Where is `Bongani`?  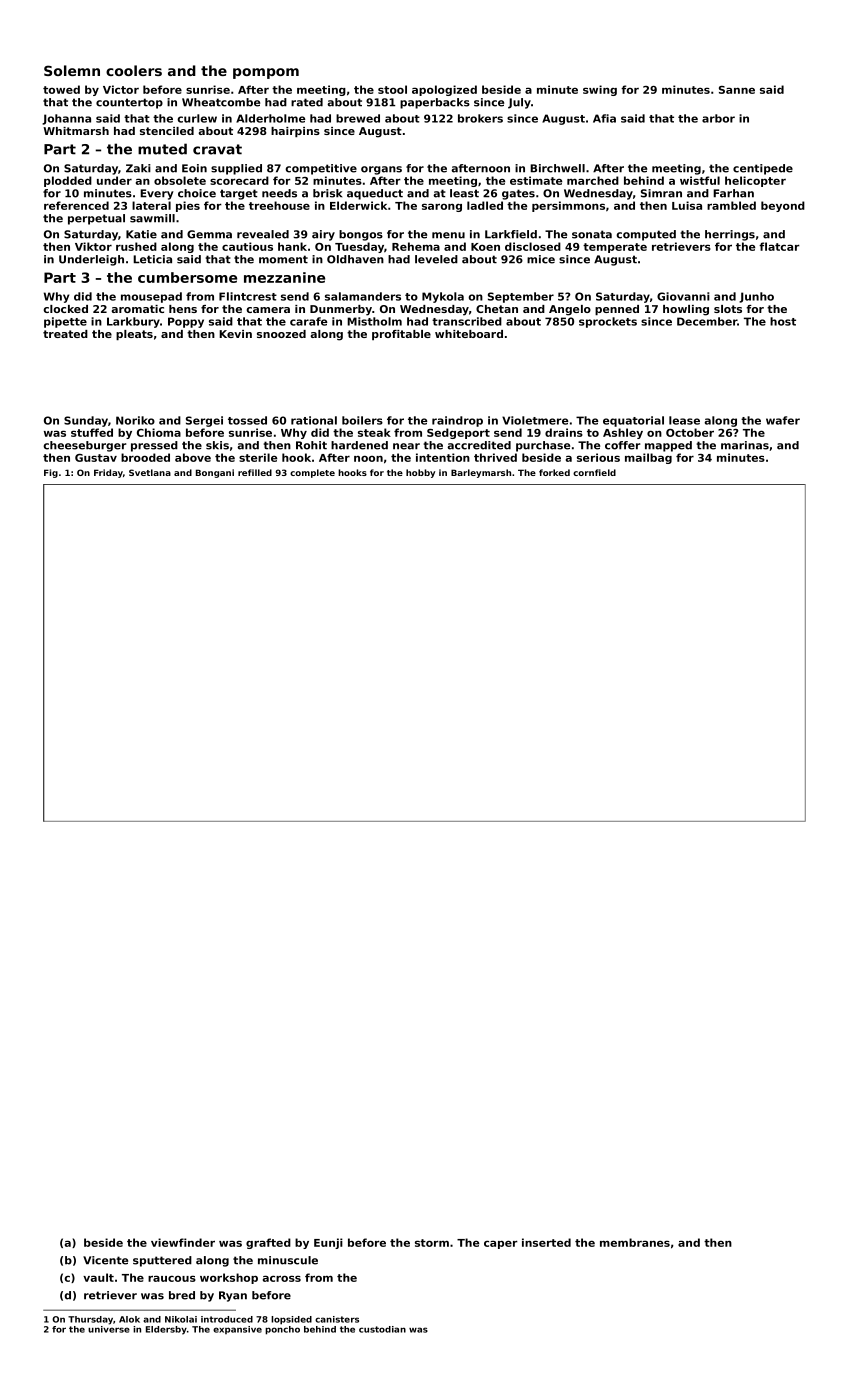 Bongani is located at coordinates (215, 473).
